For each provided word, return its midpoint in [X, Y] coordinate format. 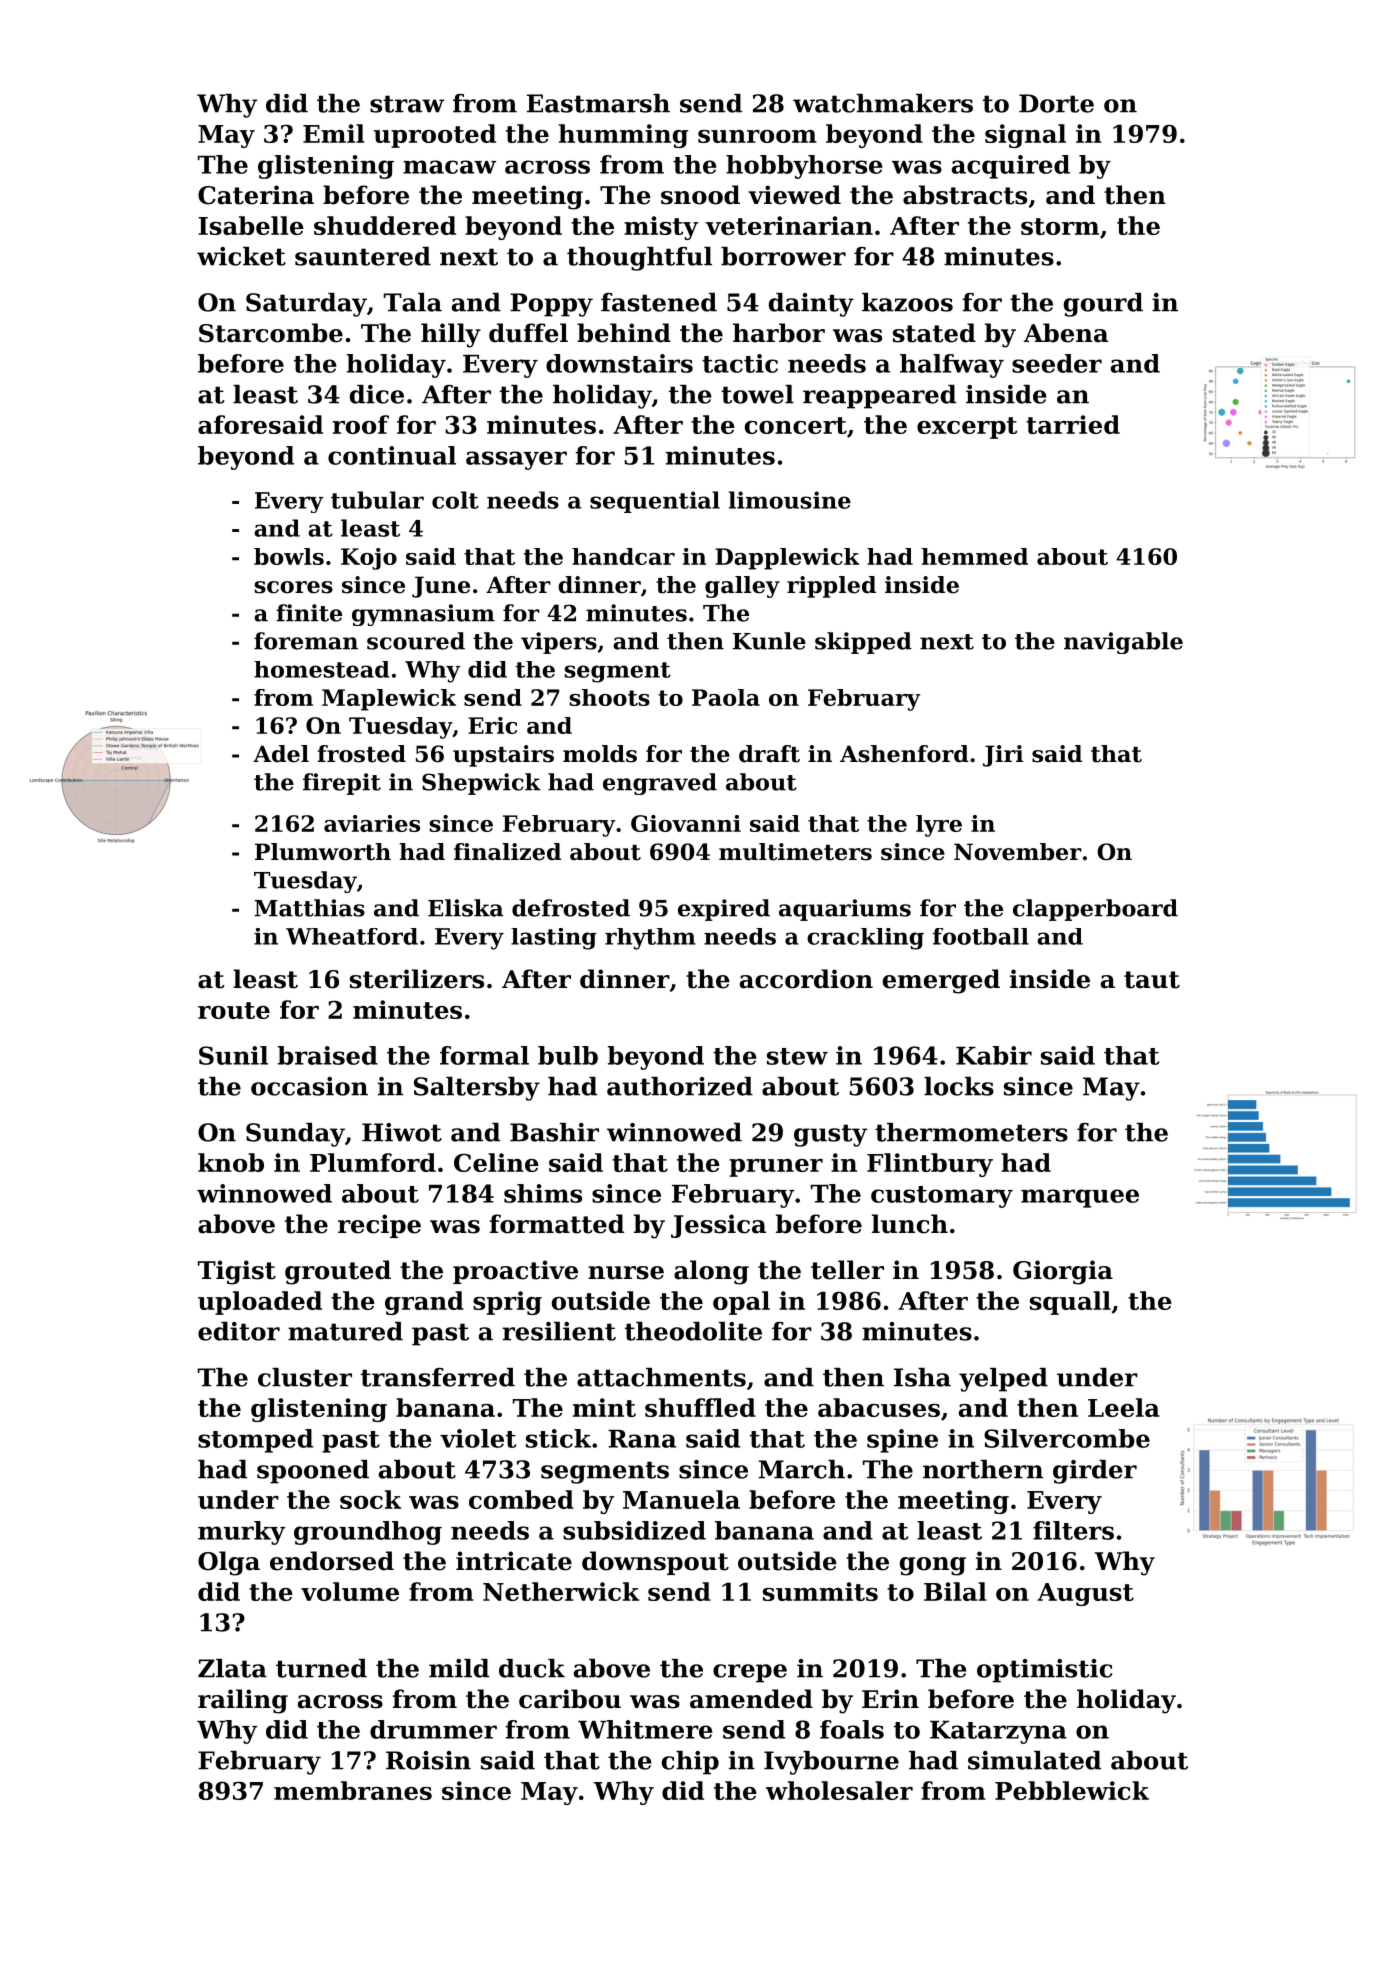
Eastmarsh [598, 103]
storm [1060, 226]
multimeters [795, 852]
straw [407, 104]
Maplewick [389, 700]
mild [459, 1668]
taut [1152, 980]
